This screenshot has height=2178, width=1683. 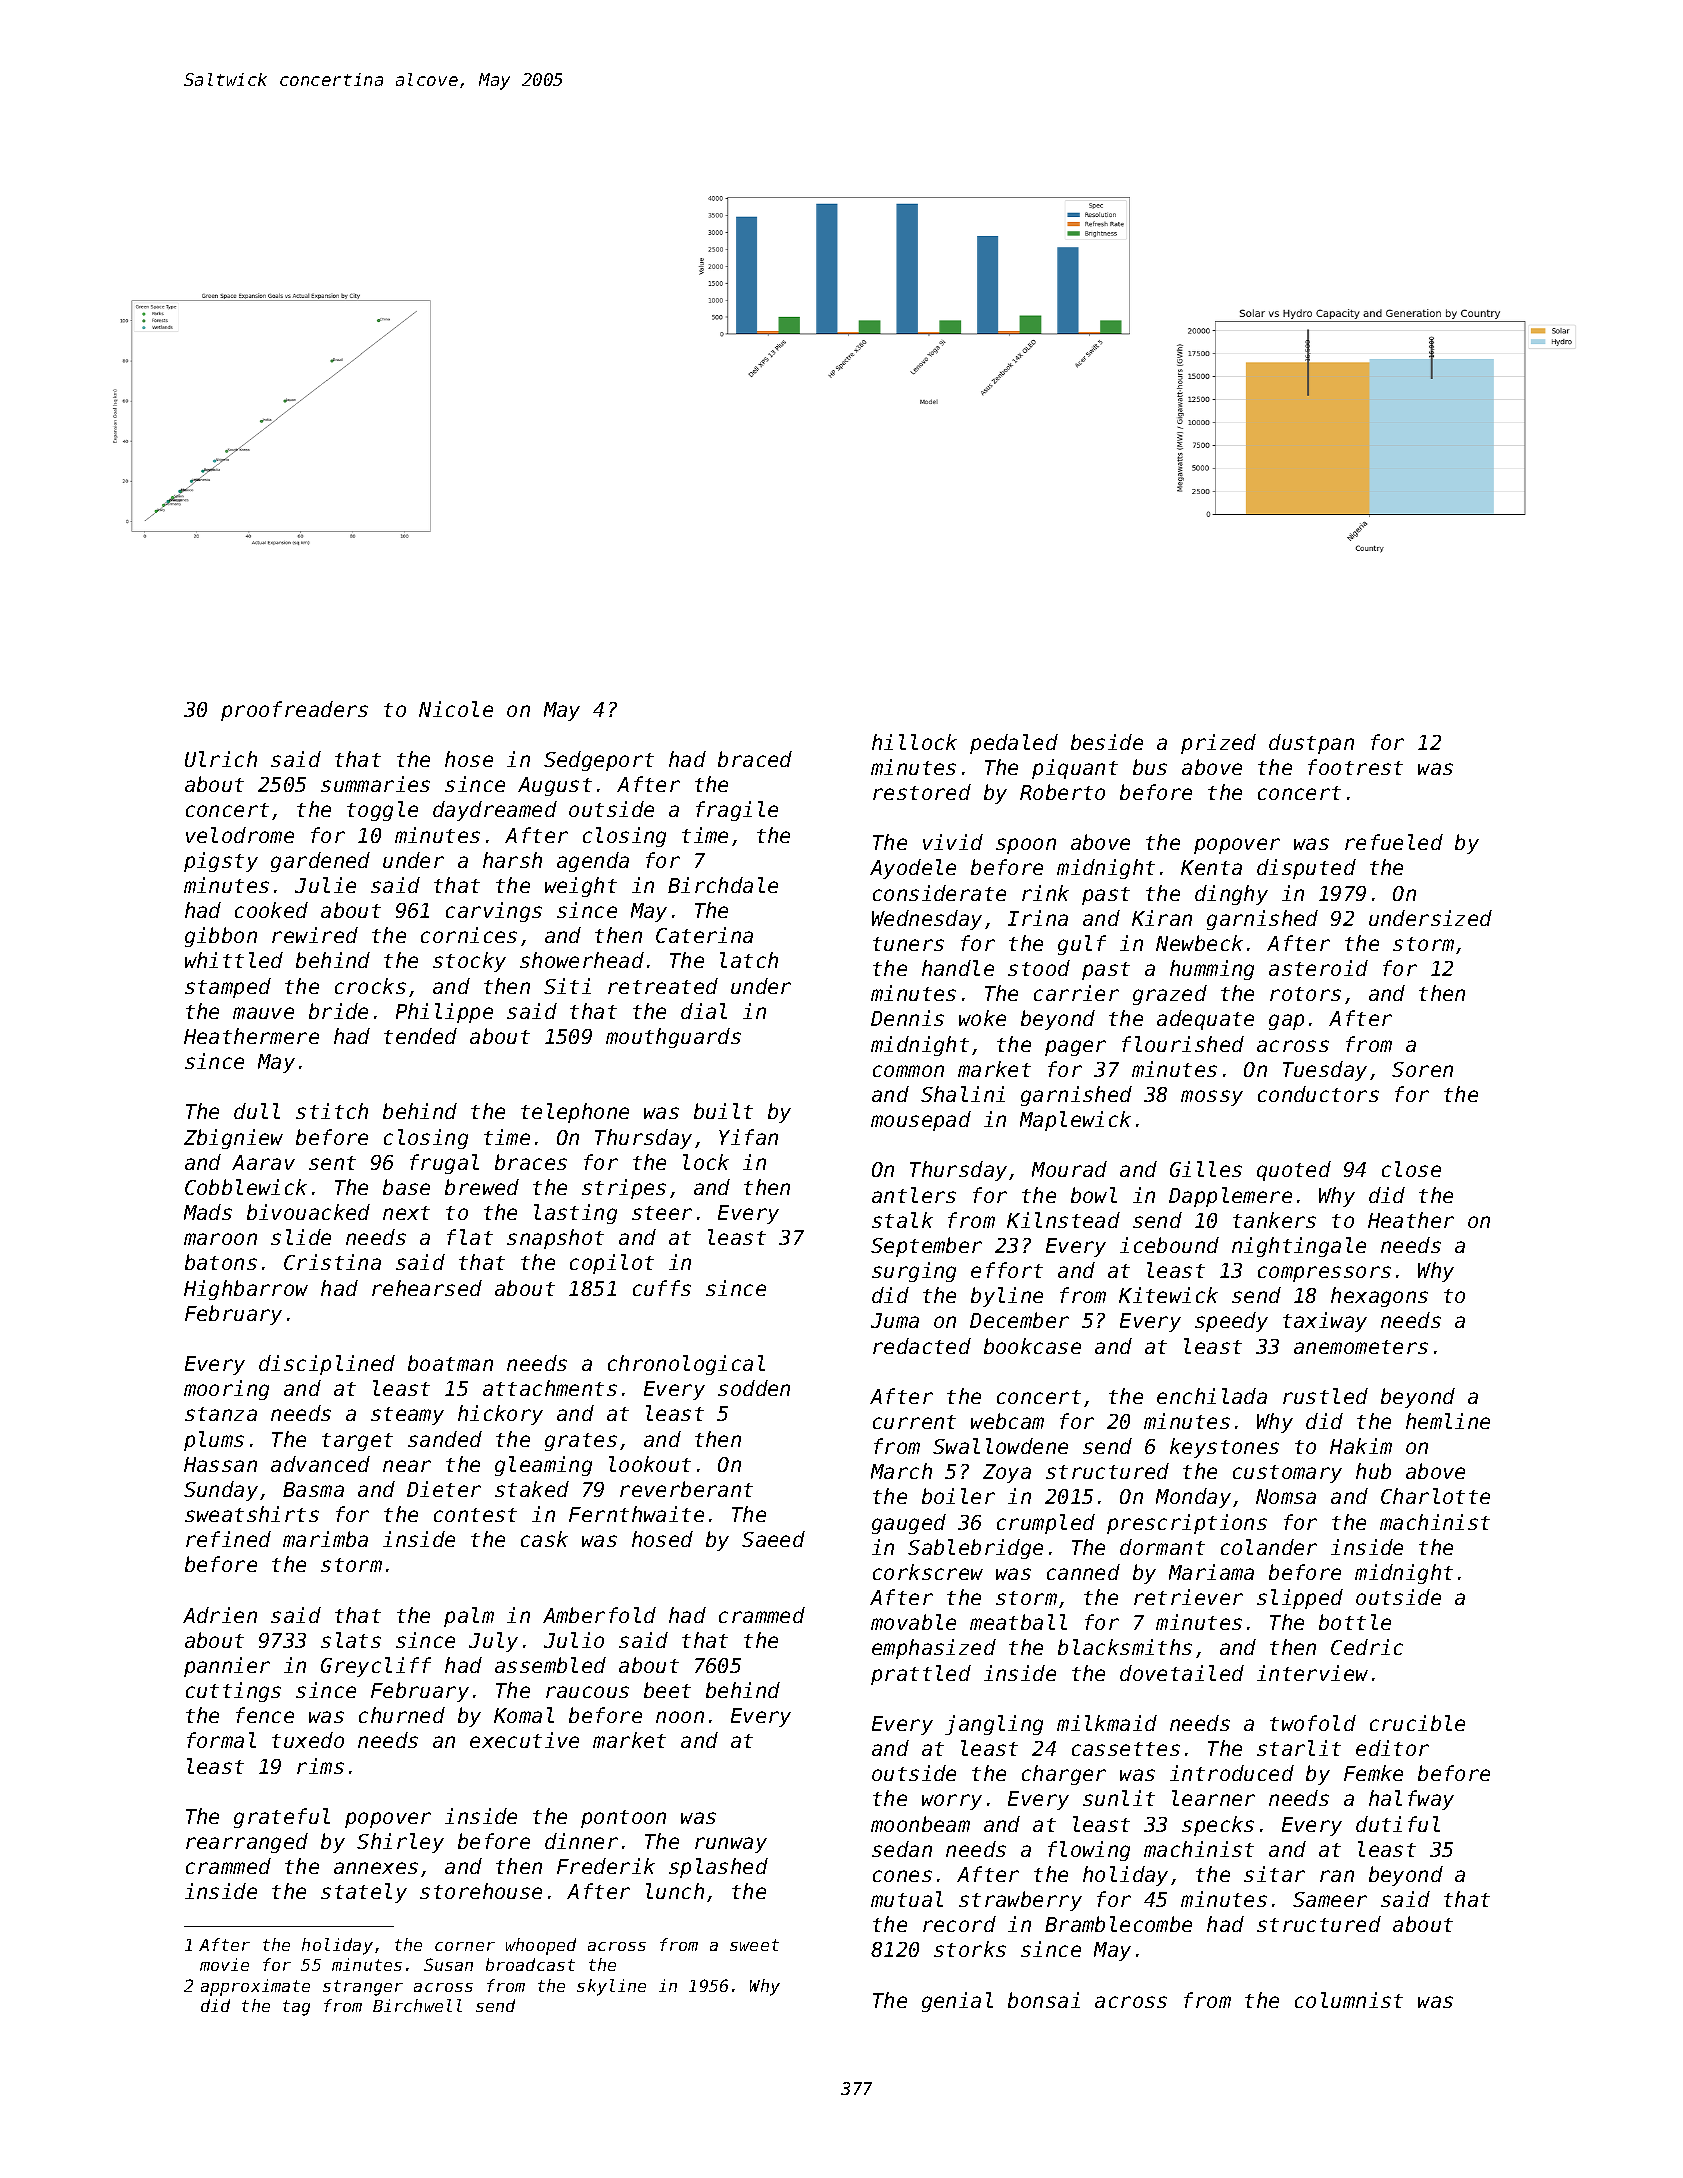 I want to click on columnist, so click(x=1349, y=2000).
